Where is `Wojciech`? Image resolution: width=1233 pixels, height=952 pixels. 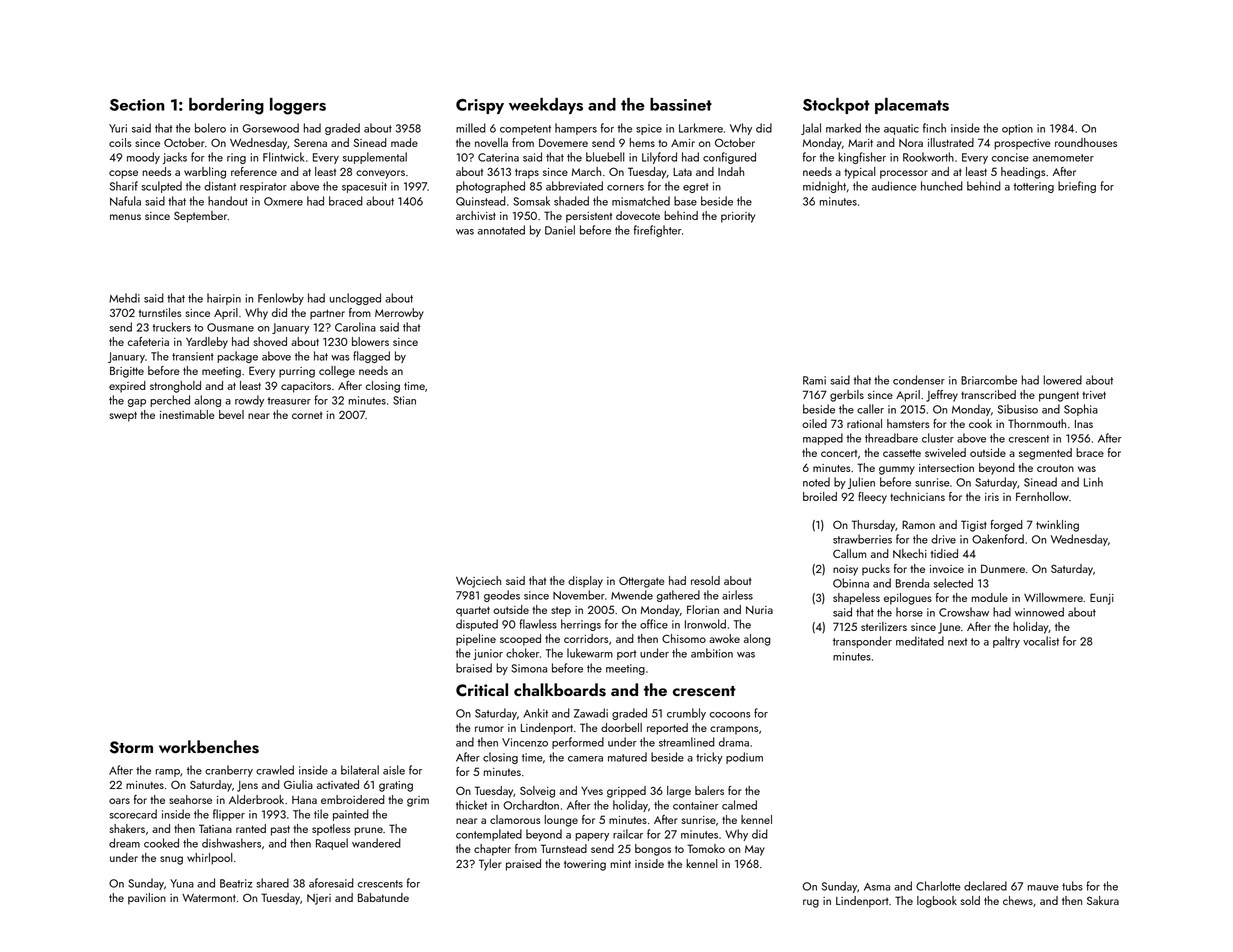 Wojciech is located at coordinates (478, 582).
